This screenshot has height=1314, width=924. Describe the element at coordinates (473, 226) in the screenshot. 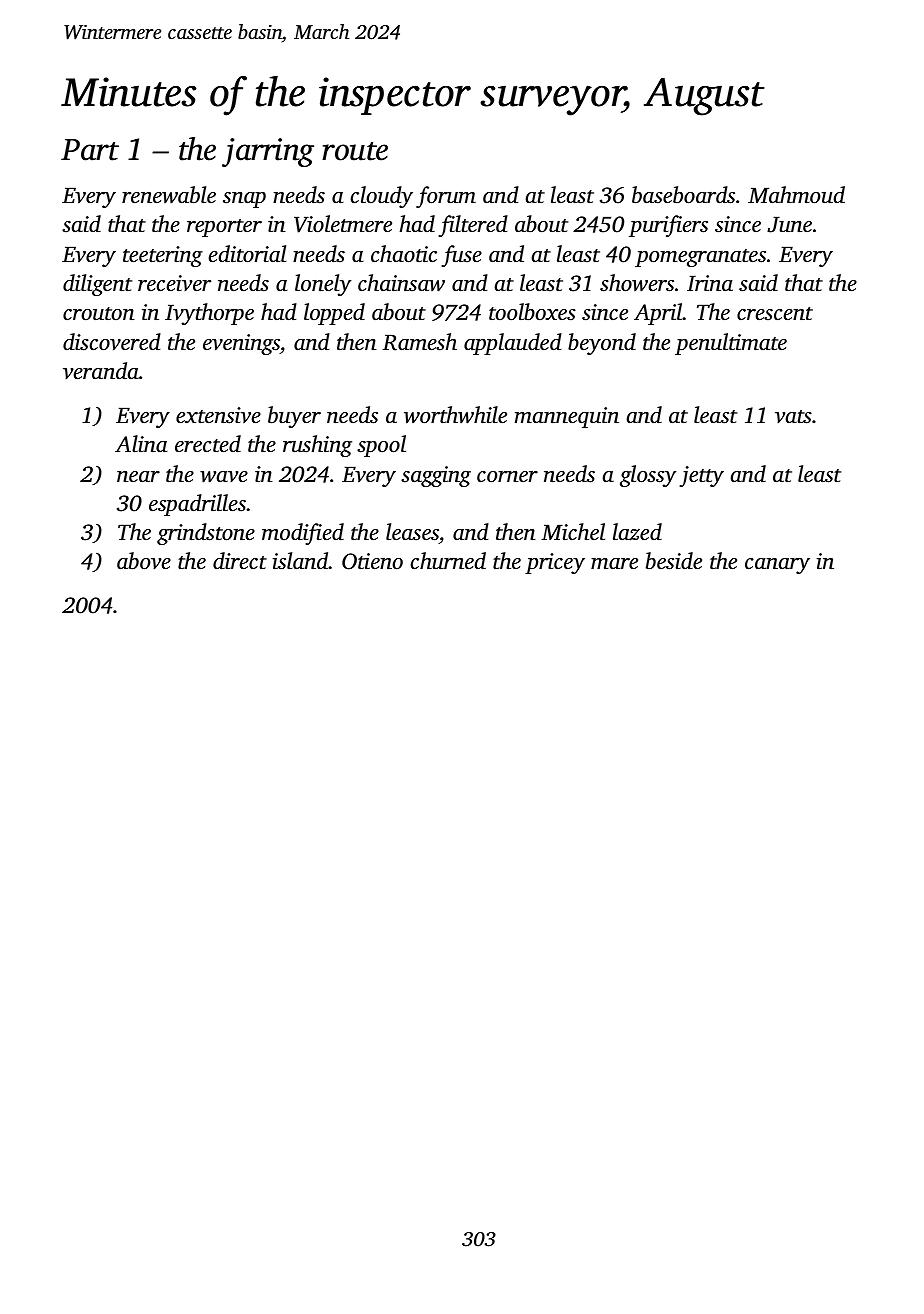

I see `filtered` at that location.
